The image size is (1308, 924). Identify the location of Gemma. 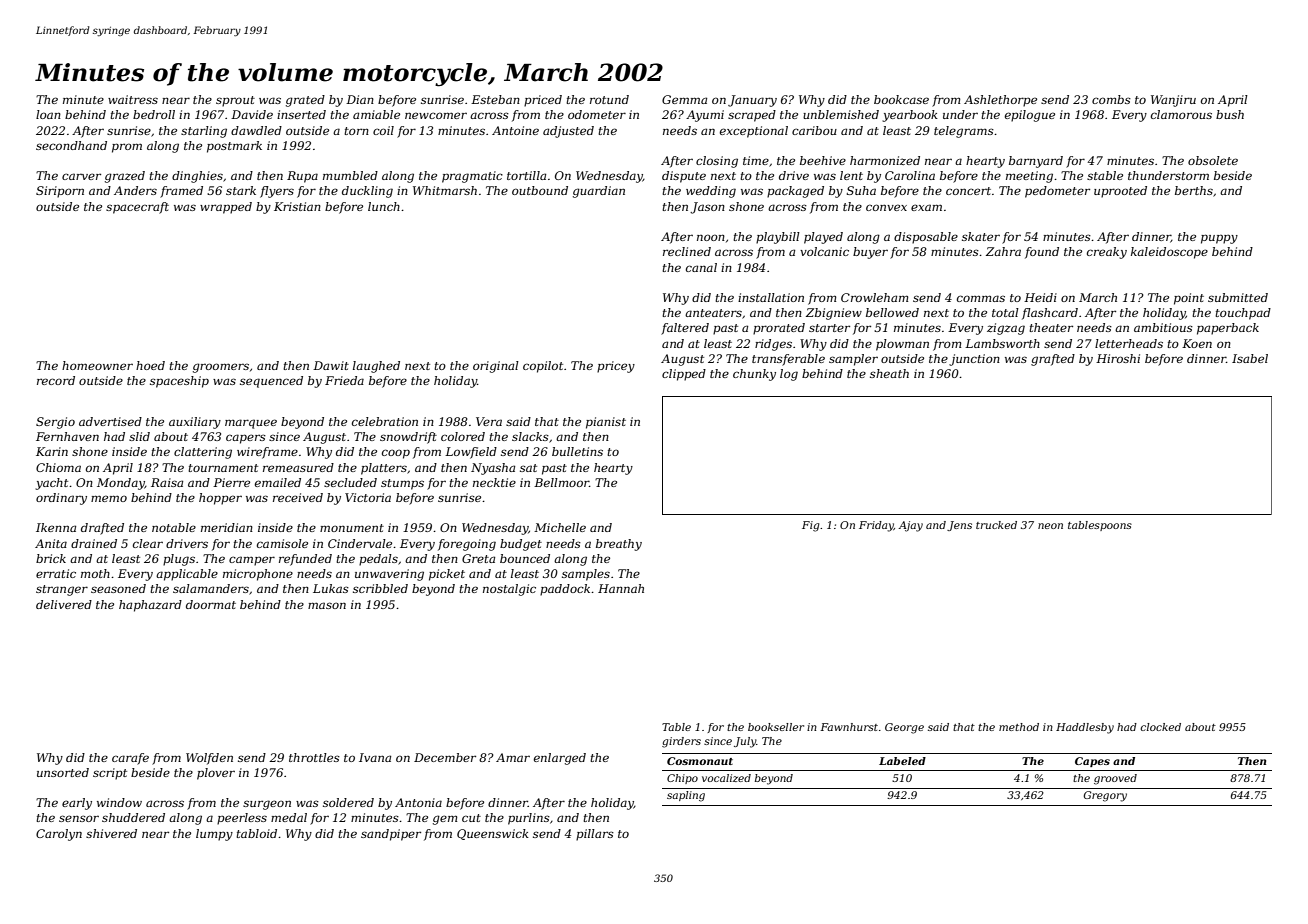
(684, 99).
